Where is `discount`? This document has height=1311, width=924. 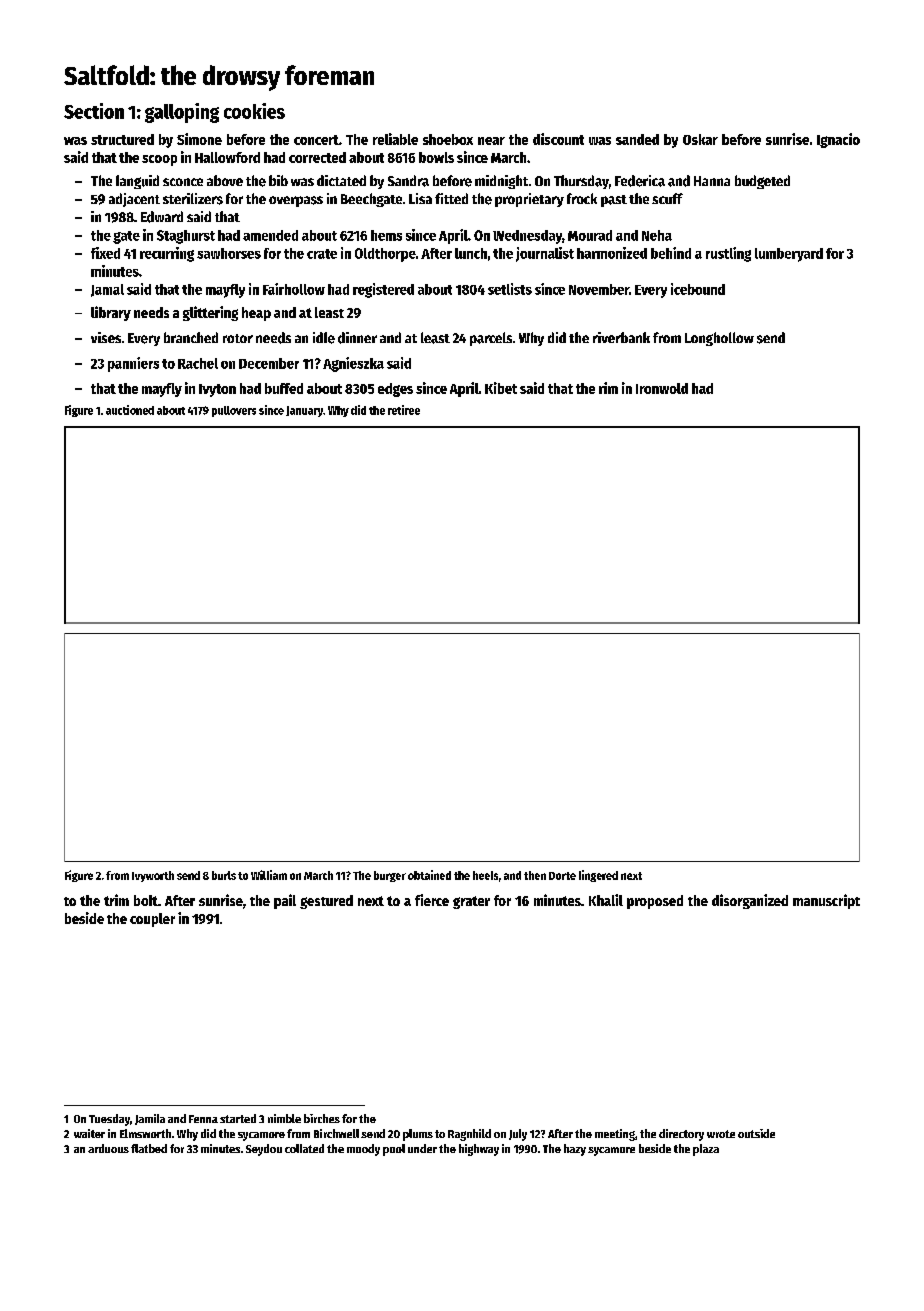
discount is located at coordinates (558, 139).
